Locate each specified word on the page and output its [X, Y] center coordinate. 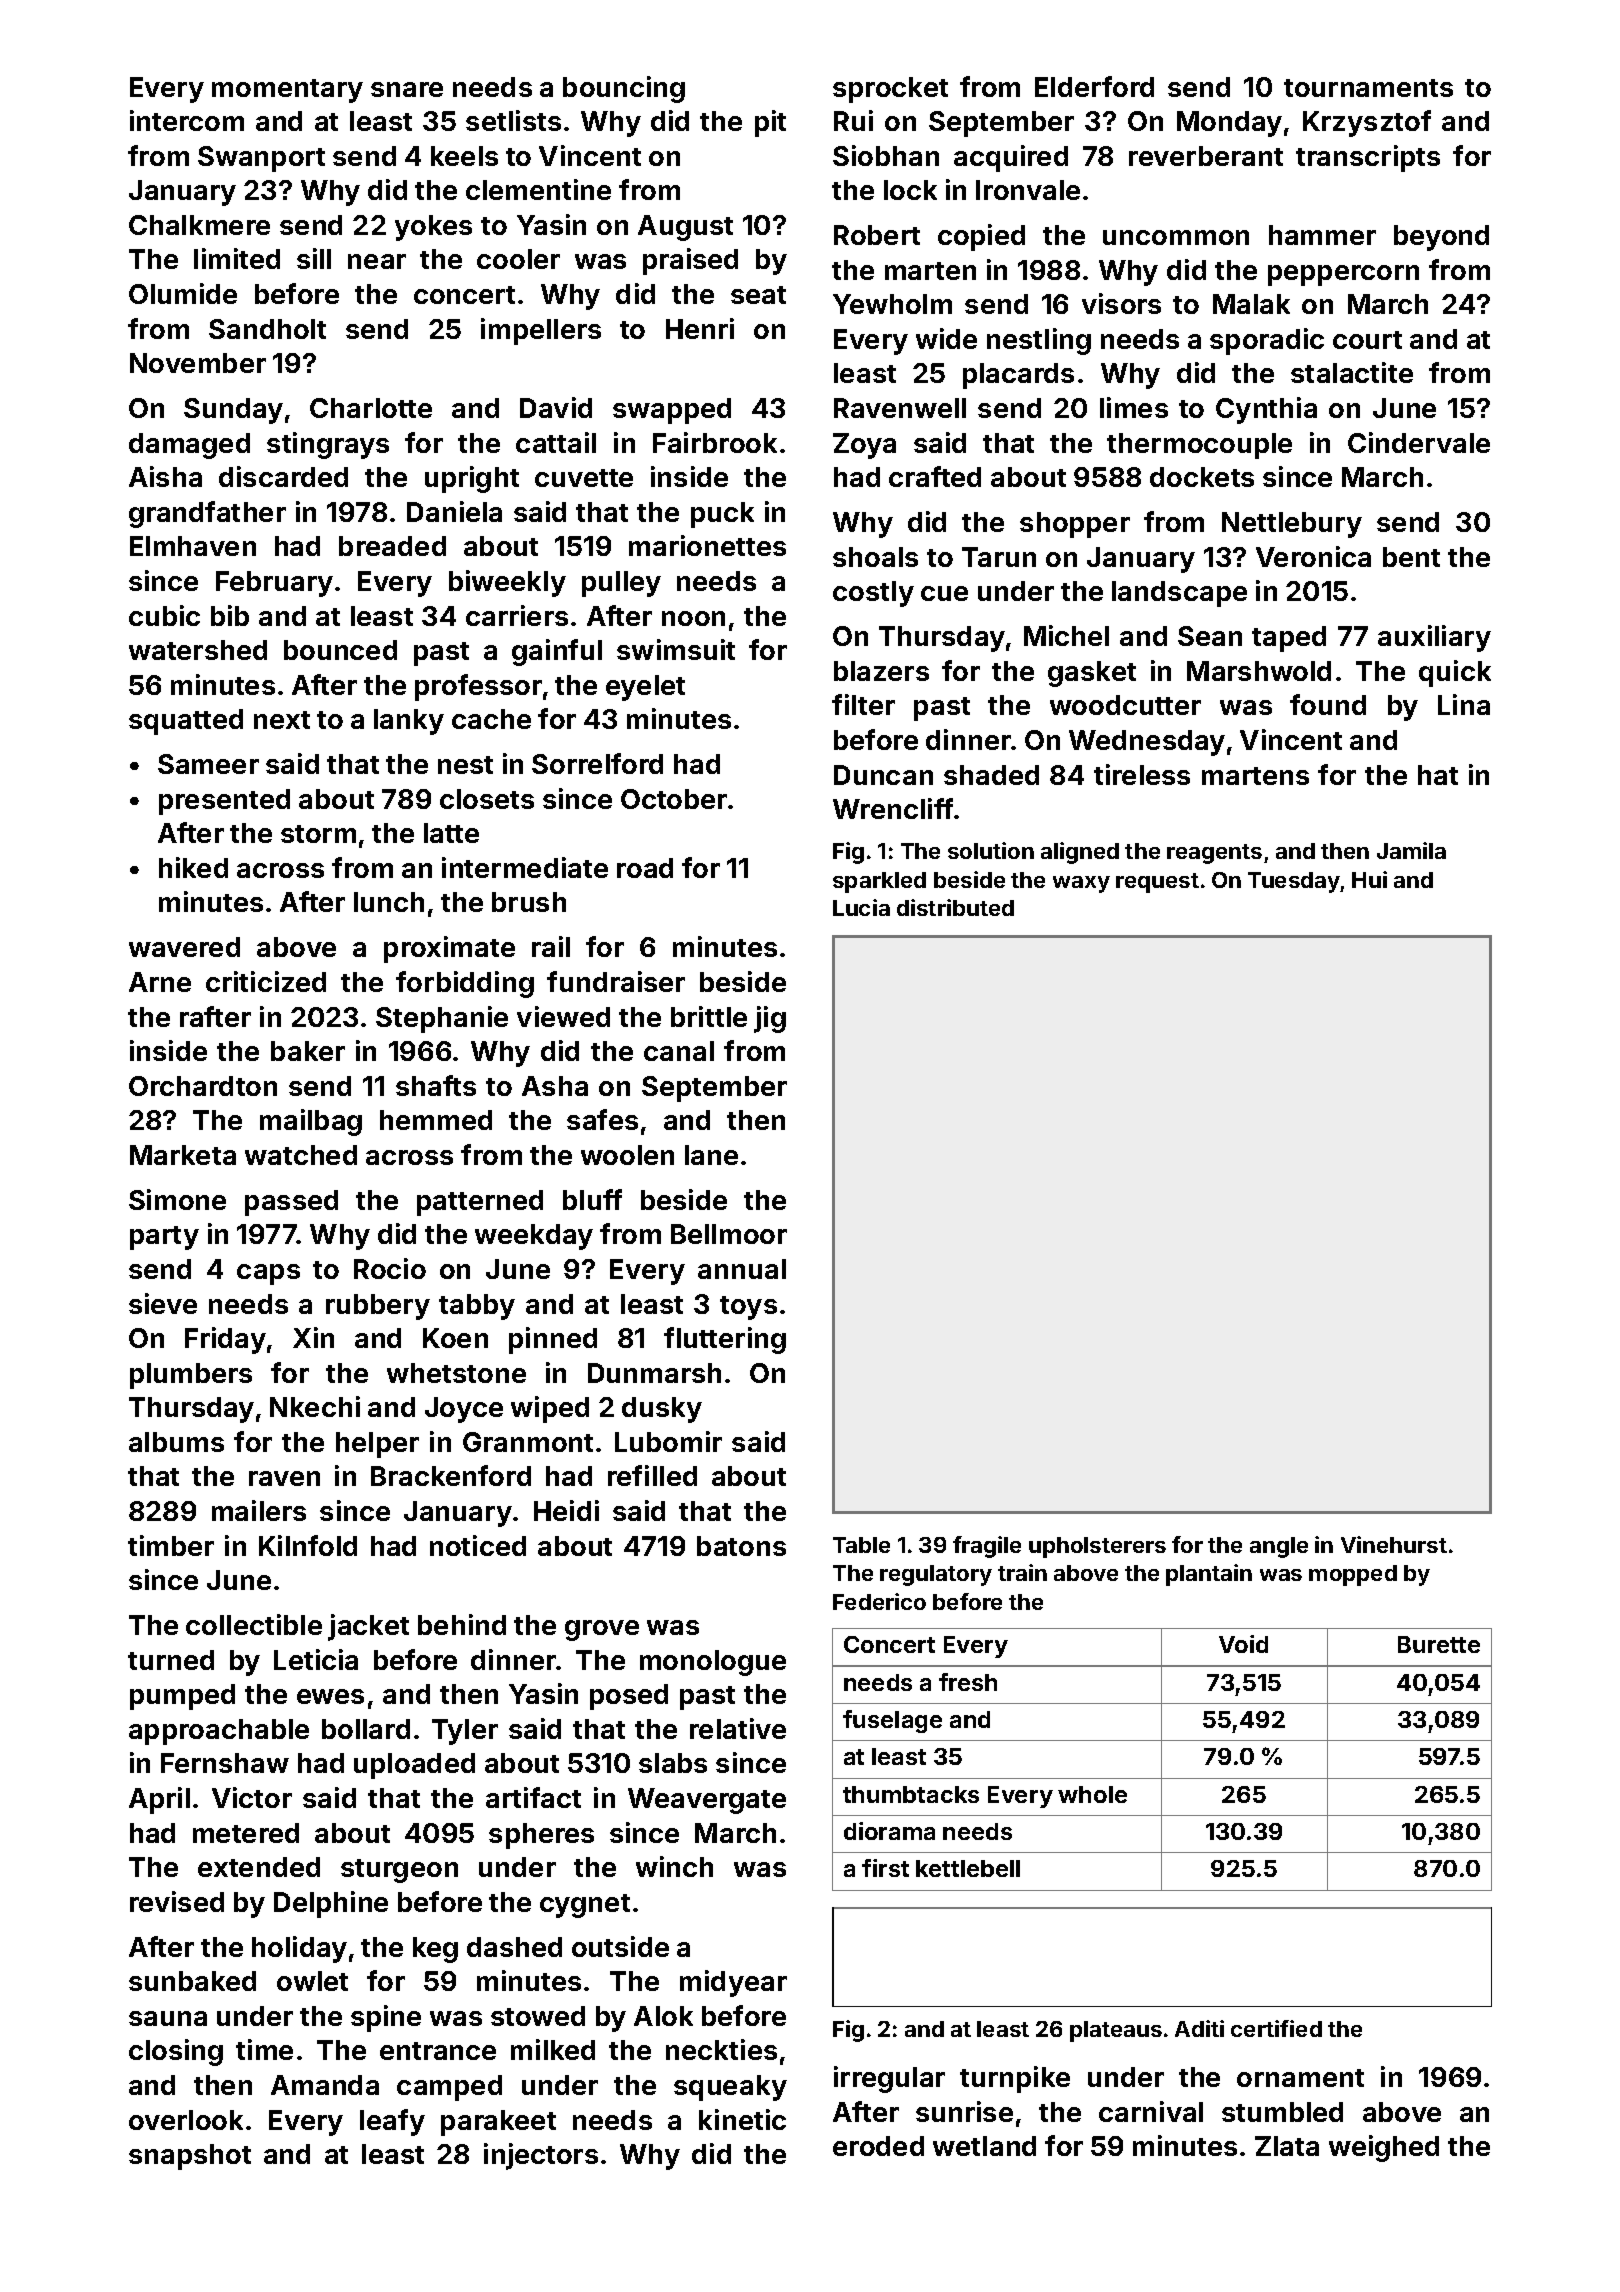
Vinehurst [1394, 1544]
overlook [186, 2120]
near [377, 261]
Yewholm [892, 304]
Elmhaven [193, 546]
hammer [1322, 235]
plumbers [191, 1376]
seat [758, 295]
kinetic [742, 2119]
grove [602, 1630]
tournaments [1368, 88]
